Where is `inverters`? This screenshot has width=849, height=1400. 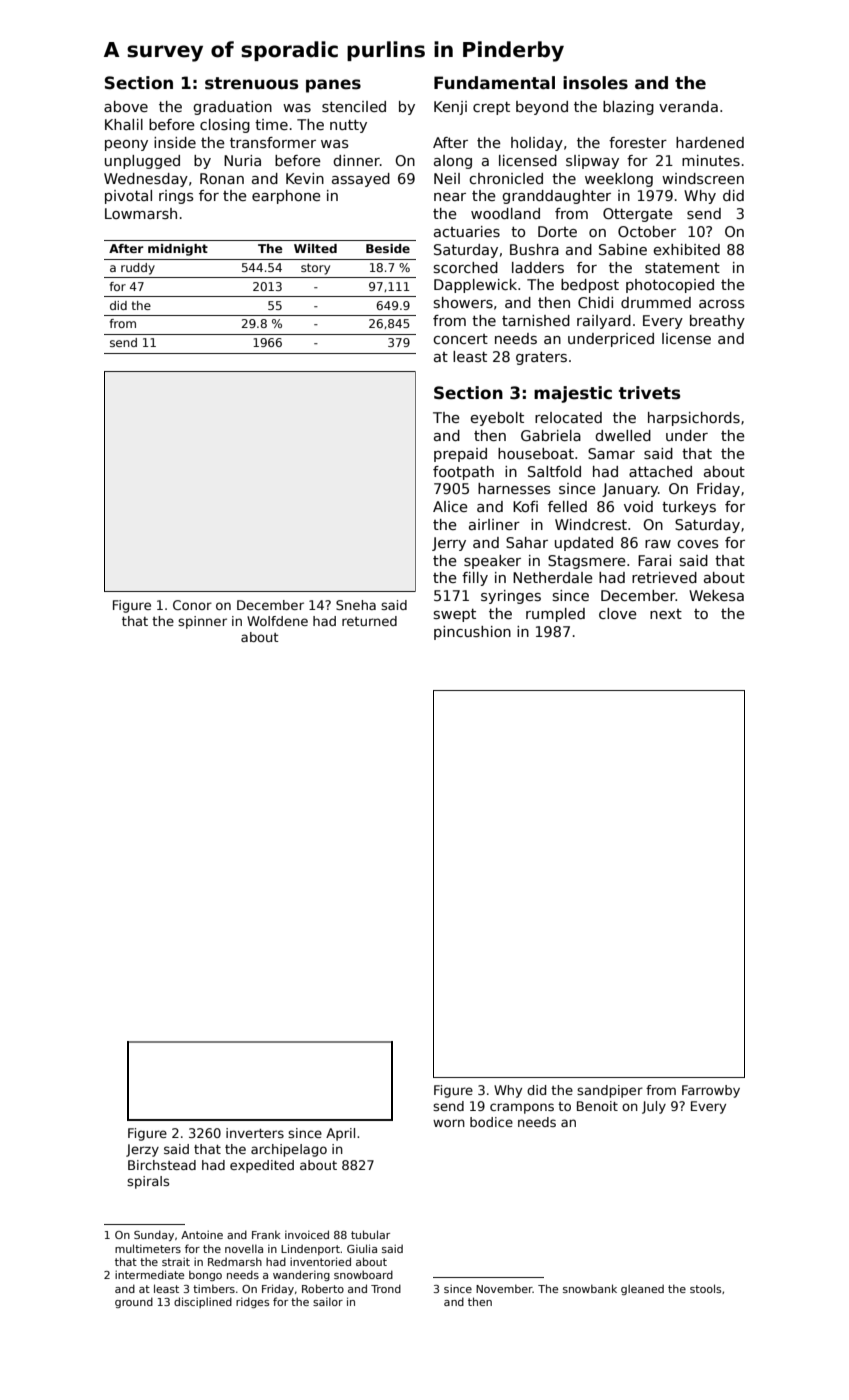
inverters is located at coordinates (255, 1133).
